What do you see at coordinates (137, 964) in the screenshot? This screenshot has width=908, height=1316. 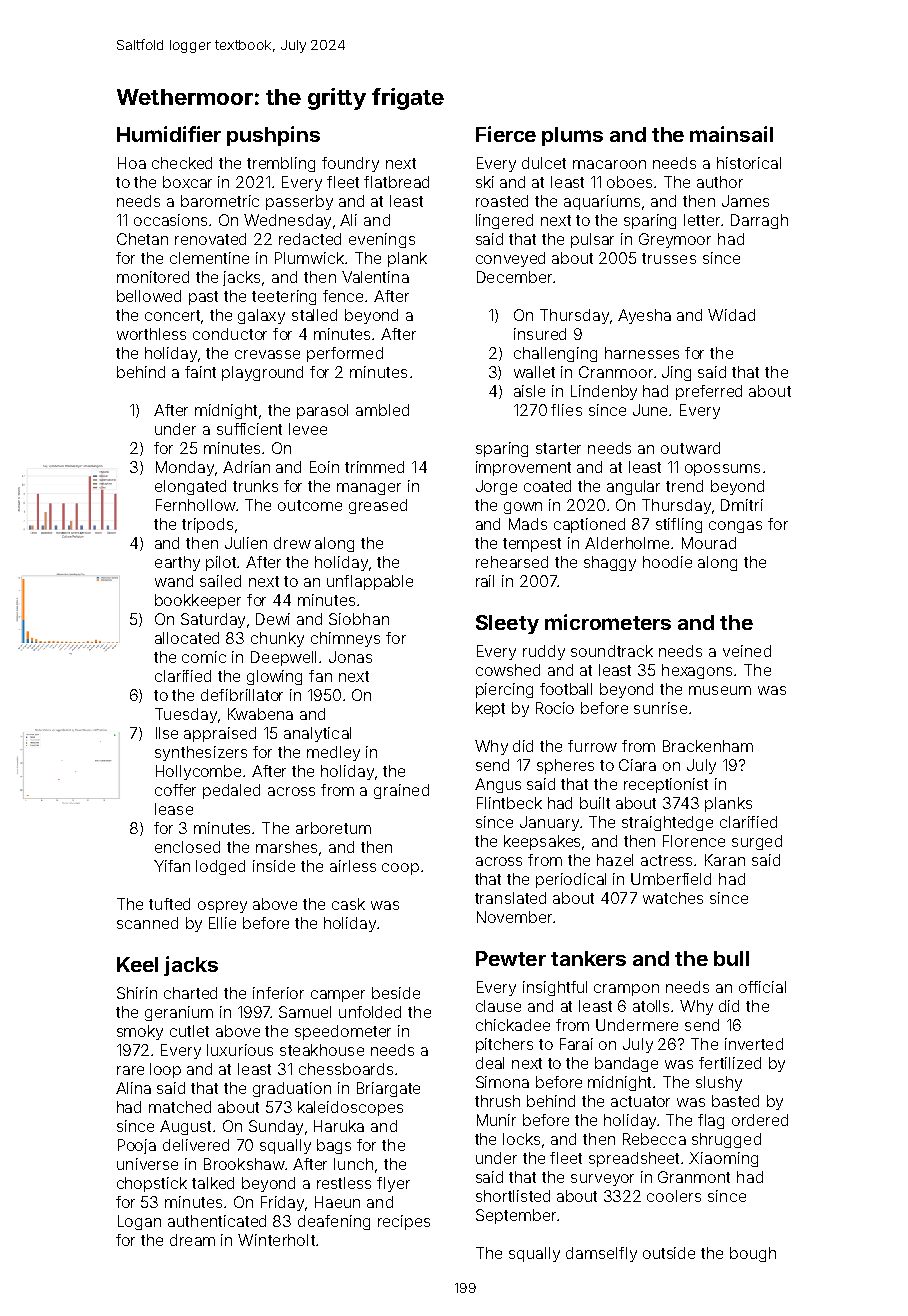 I see `Keel` at bounding box center [137, 964].
